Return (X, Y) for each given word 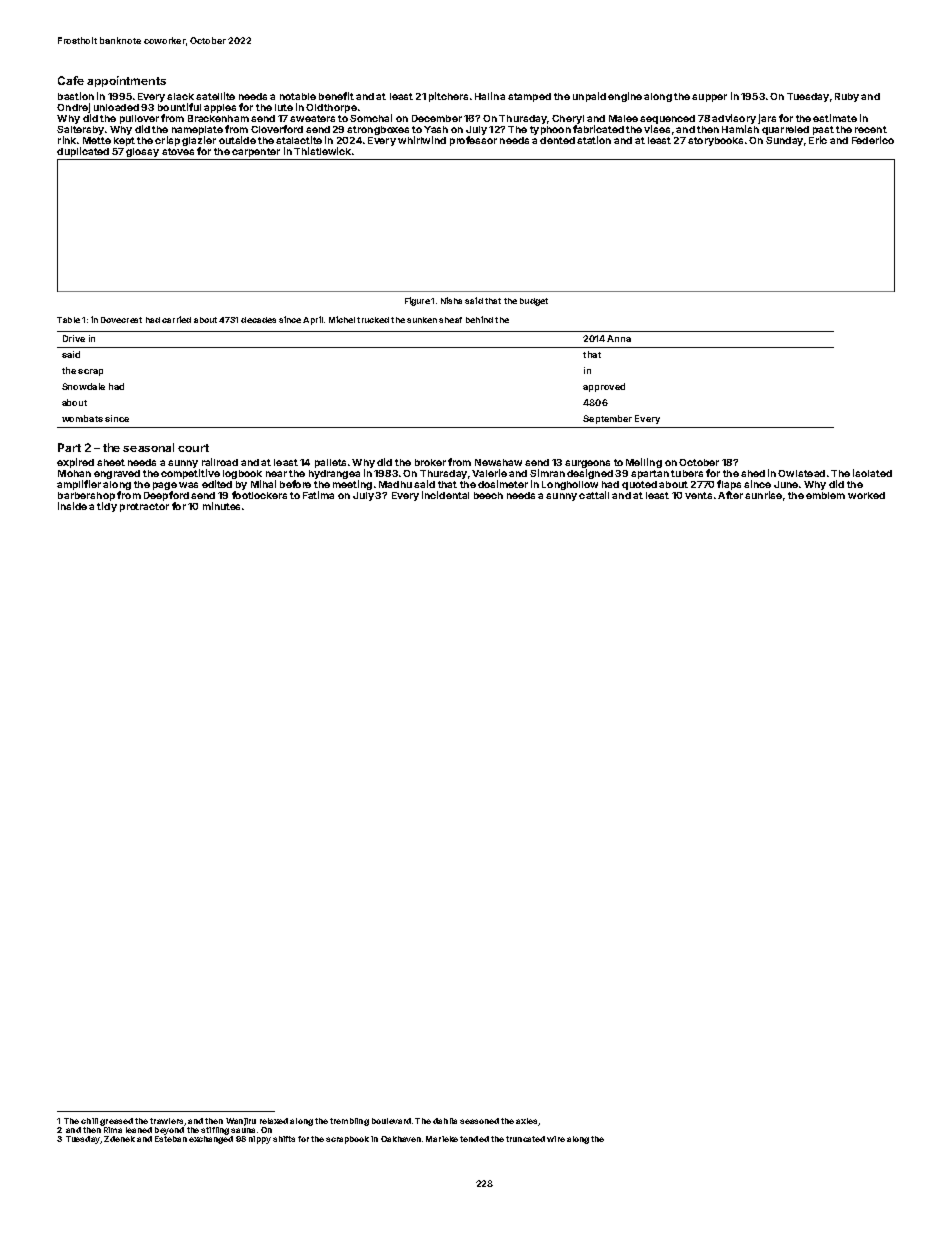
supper (709, 98)
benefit (336, 96)
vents (698, 495)
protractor (144, 507)
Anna (619, 338)
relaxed (274, 1121)
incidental (445, 495)
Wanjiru (241, 1122)
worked (866, 495)
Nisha (451, 300)
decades (258, 320)
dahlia (445, 1121)
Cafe (71, 80)
